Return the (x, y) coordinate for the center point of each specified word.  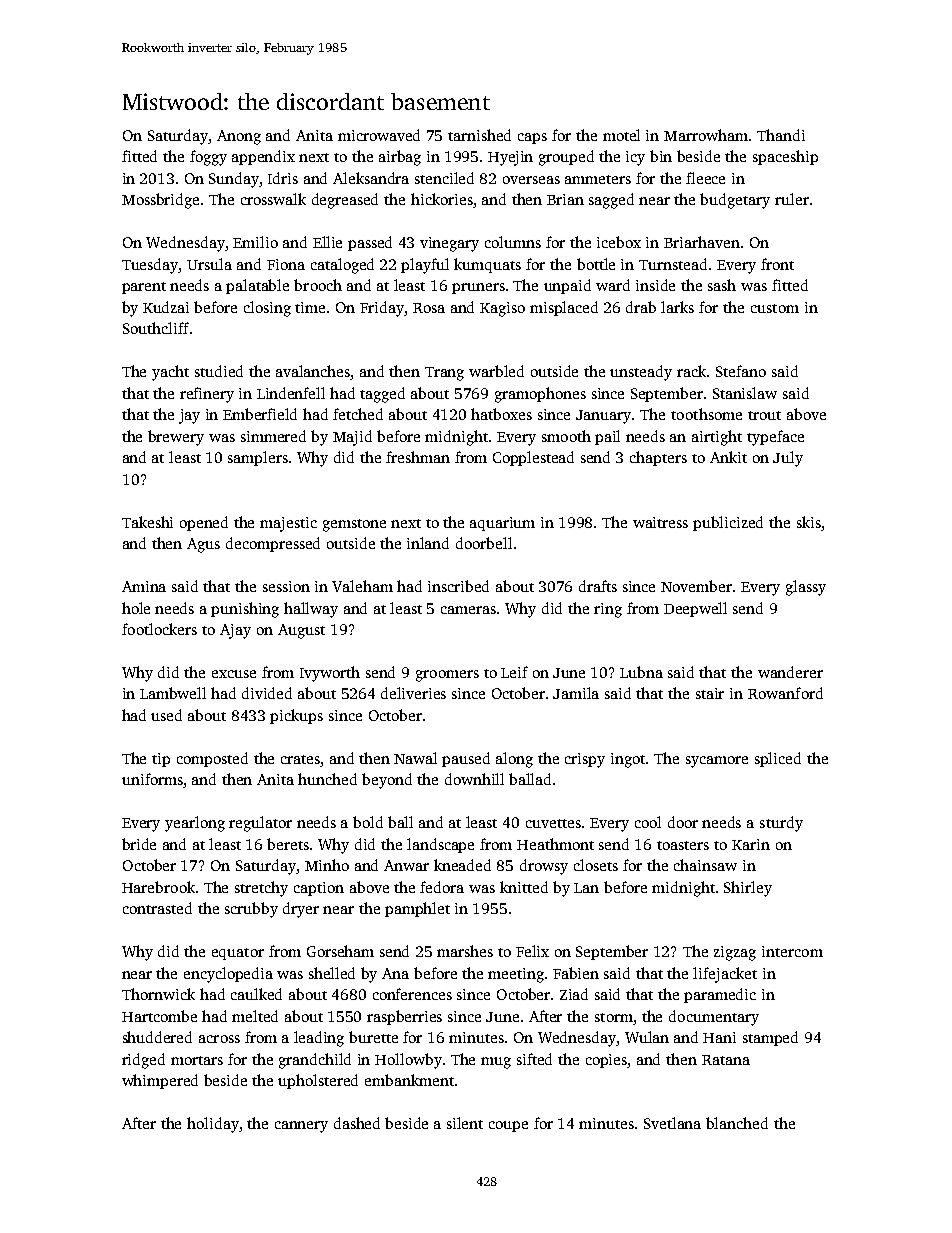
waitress (660, 522)
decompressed (273, 544)
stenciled (444, 178)
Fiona (286, 264)
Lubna (641, 672)
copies (607, 1061)
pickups (296, 716)
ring (608, 610)
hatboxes (501, 414)
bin (661, 156)
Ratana (726, 1060)
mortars (197, 1060)
